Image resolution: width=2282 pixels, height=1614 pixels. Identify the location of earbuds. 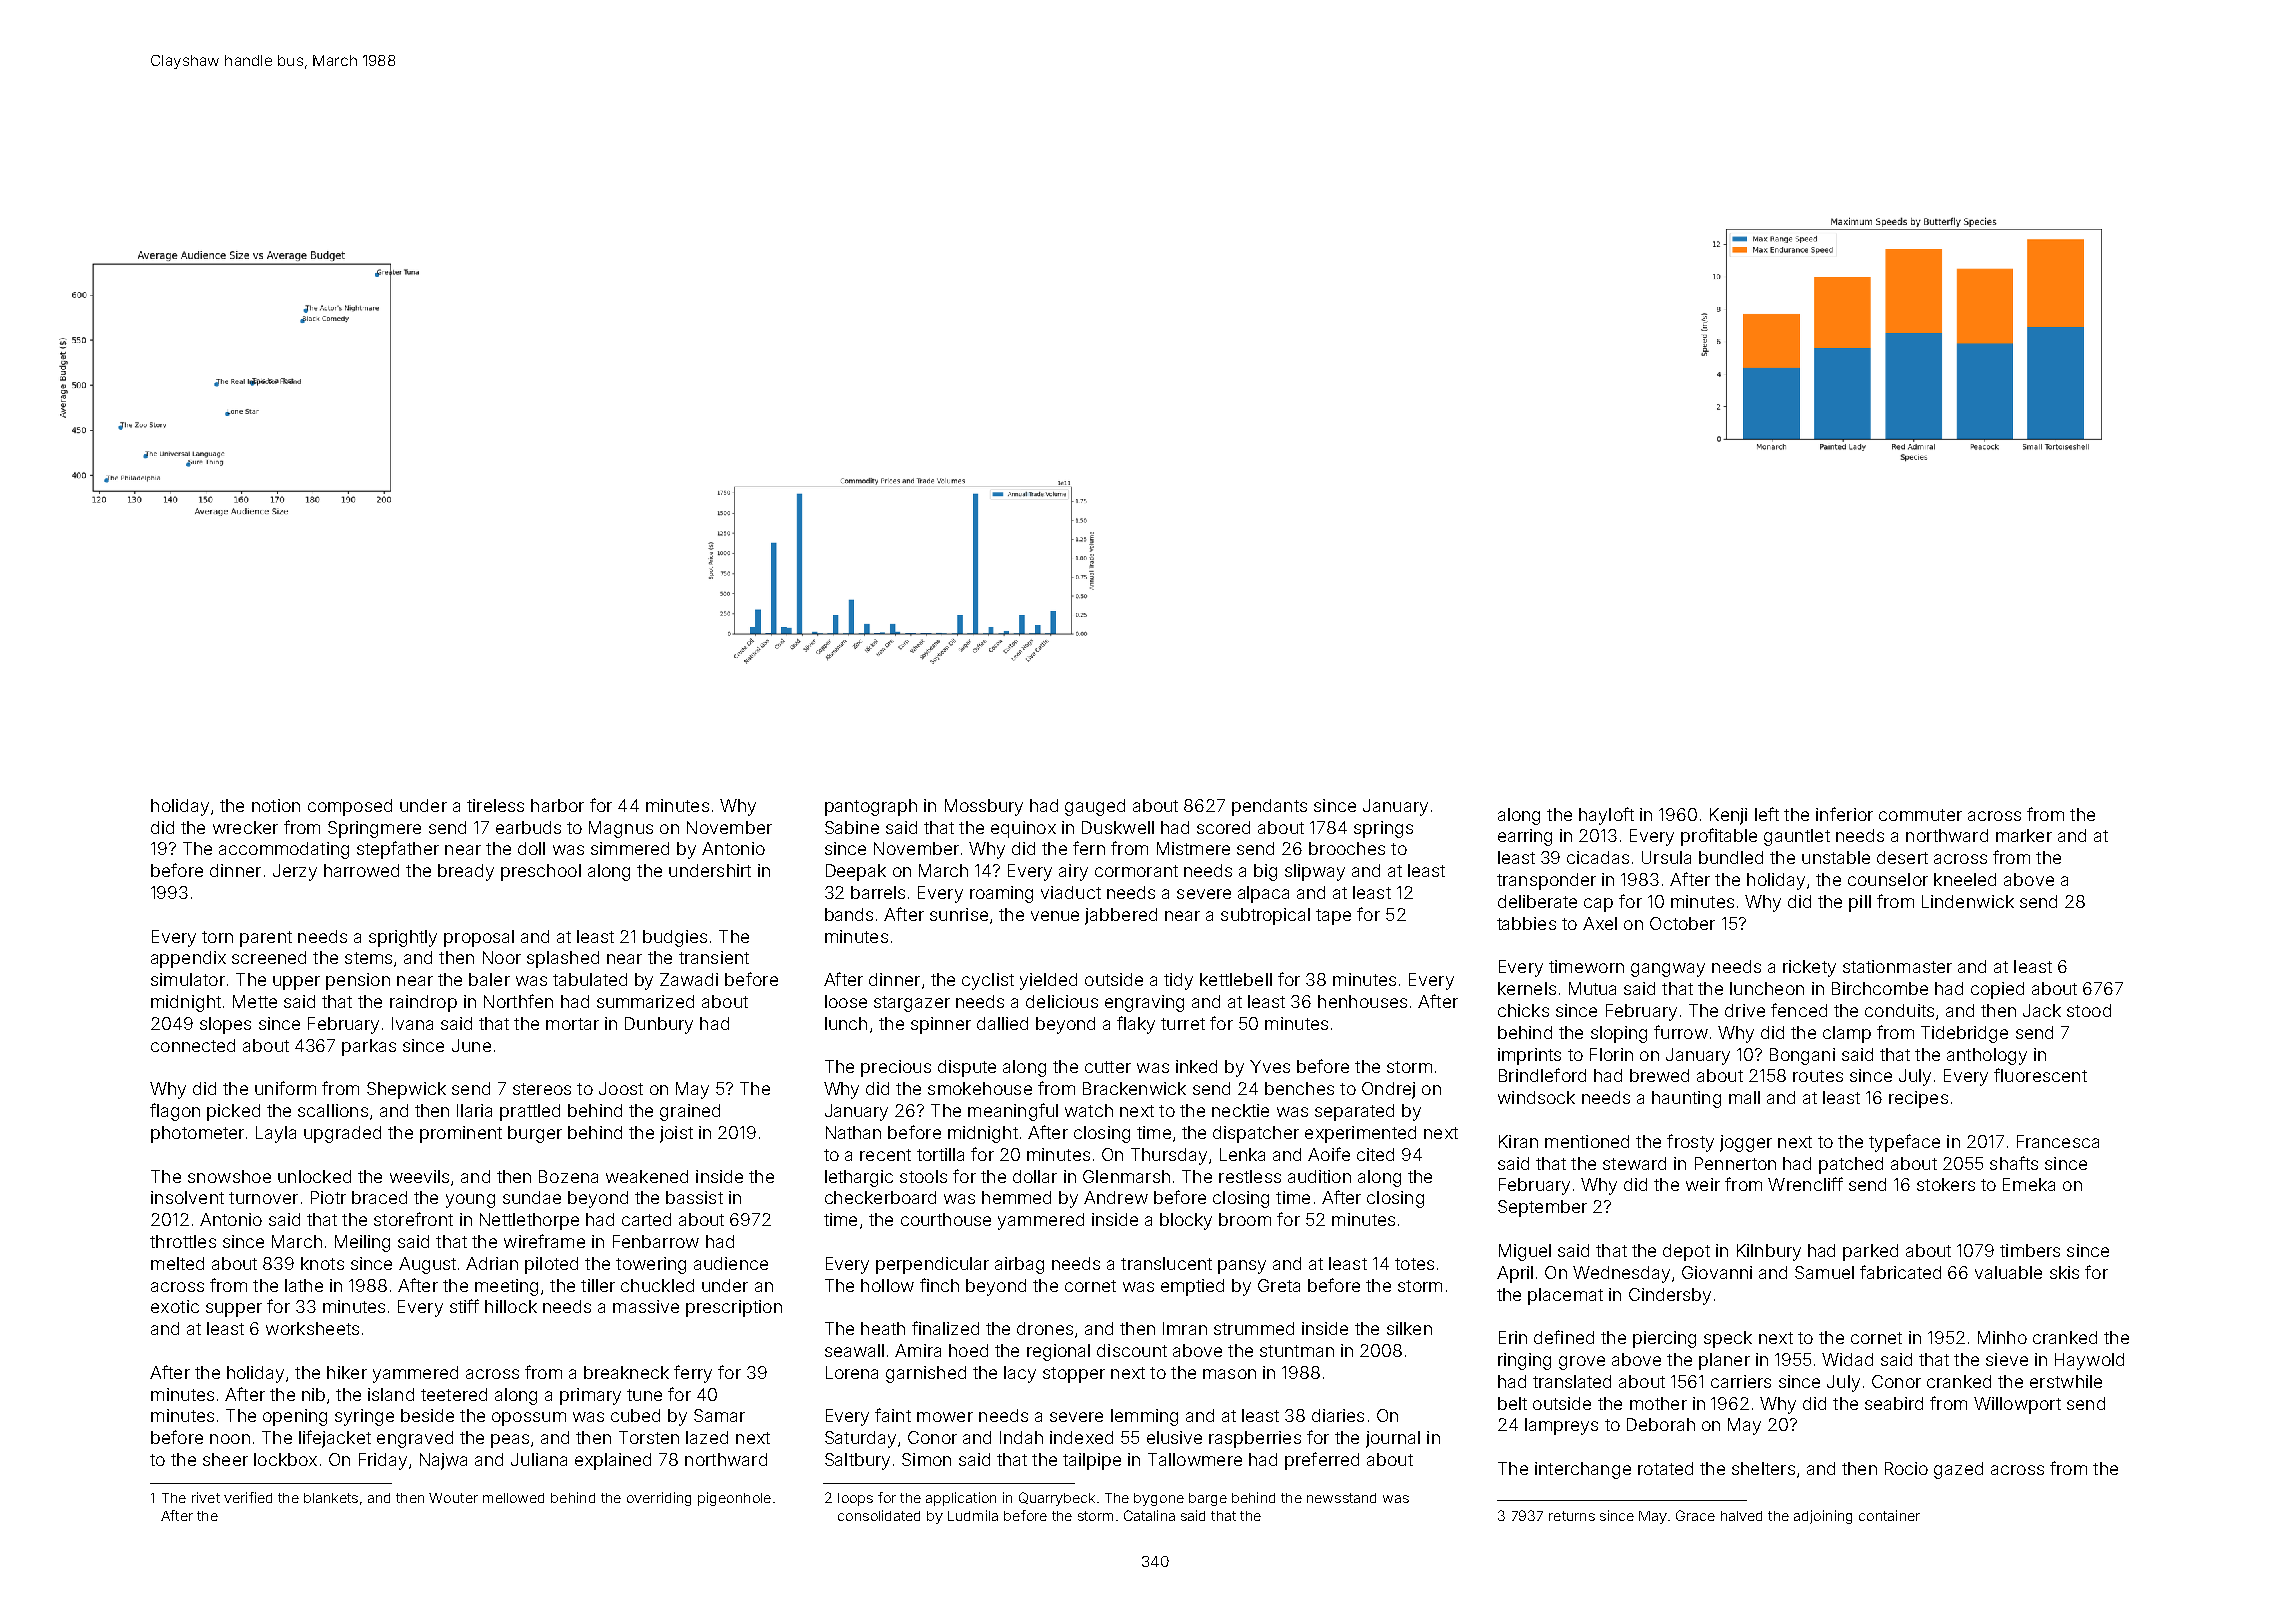
(528, 827).
